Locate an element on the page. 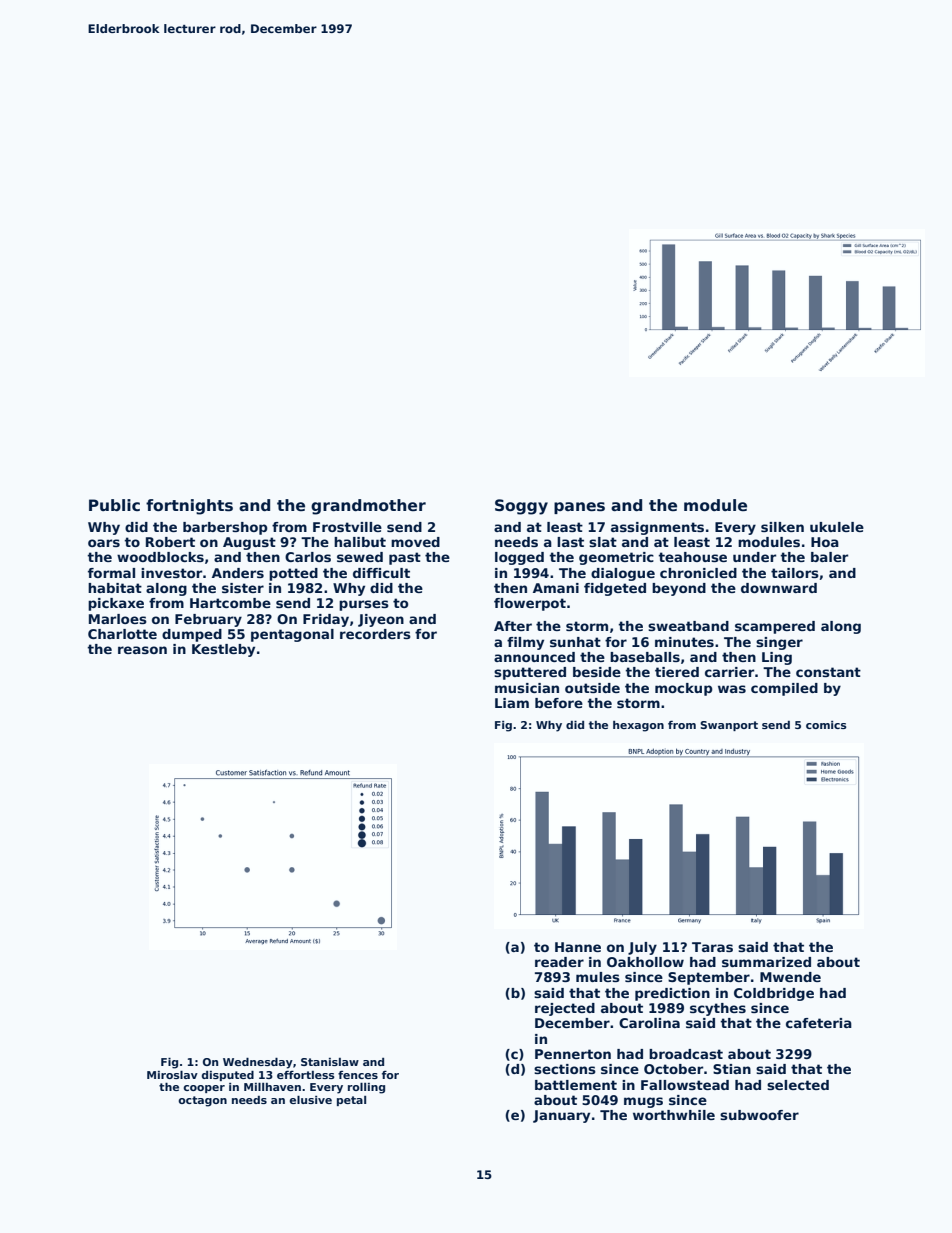 The image size is (952, 1233). Taras is located at coordinates (712, 947).
